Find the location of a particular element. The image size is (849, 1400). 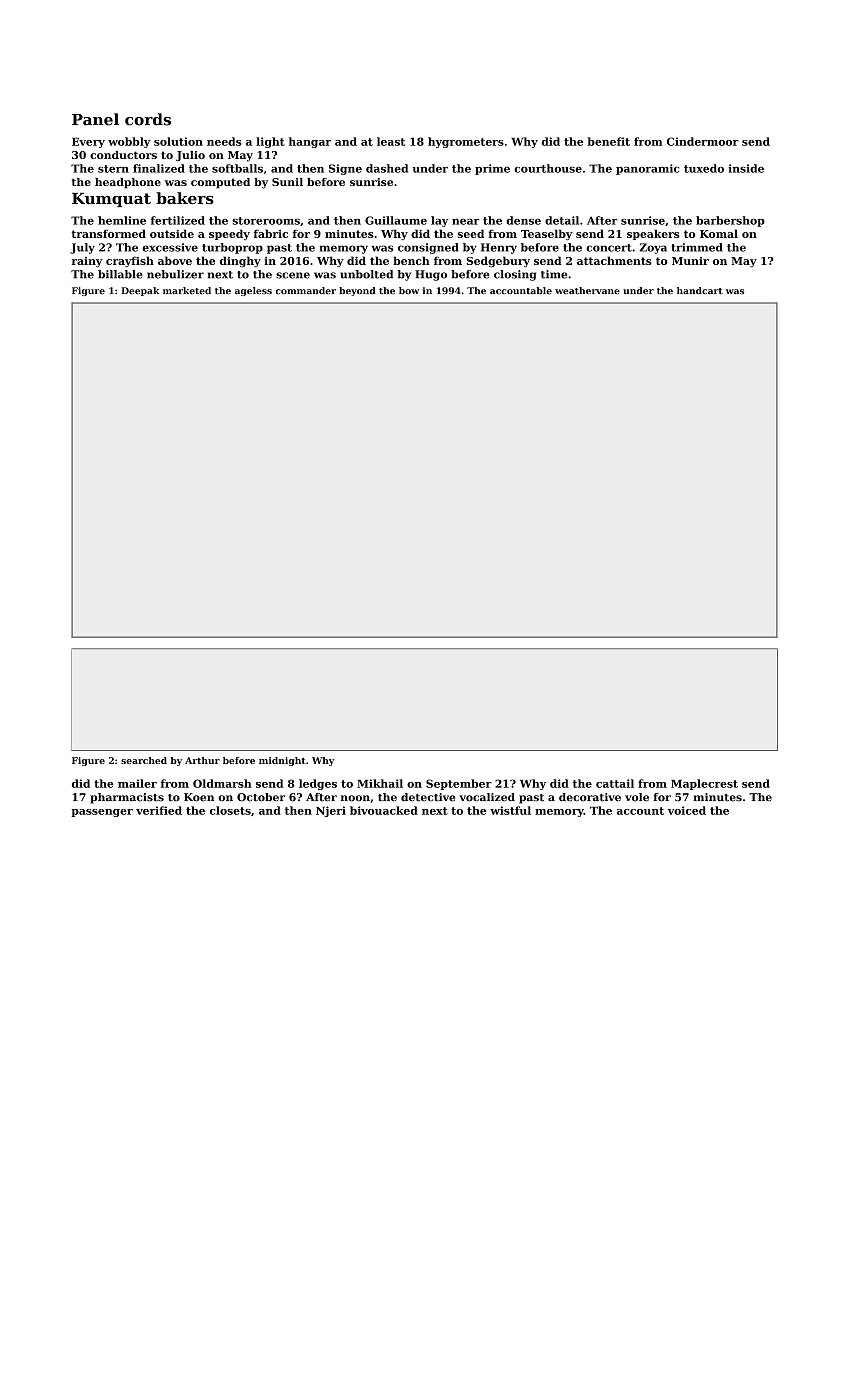

prime is located at coordinates (492, 169).
